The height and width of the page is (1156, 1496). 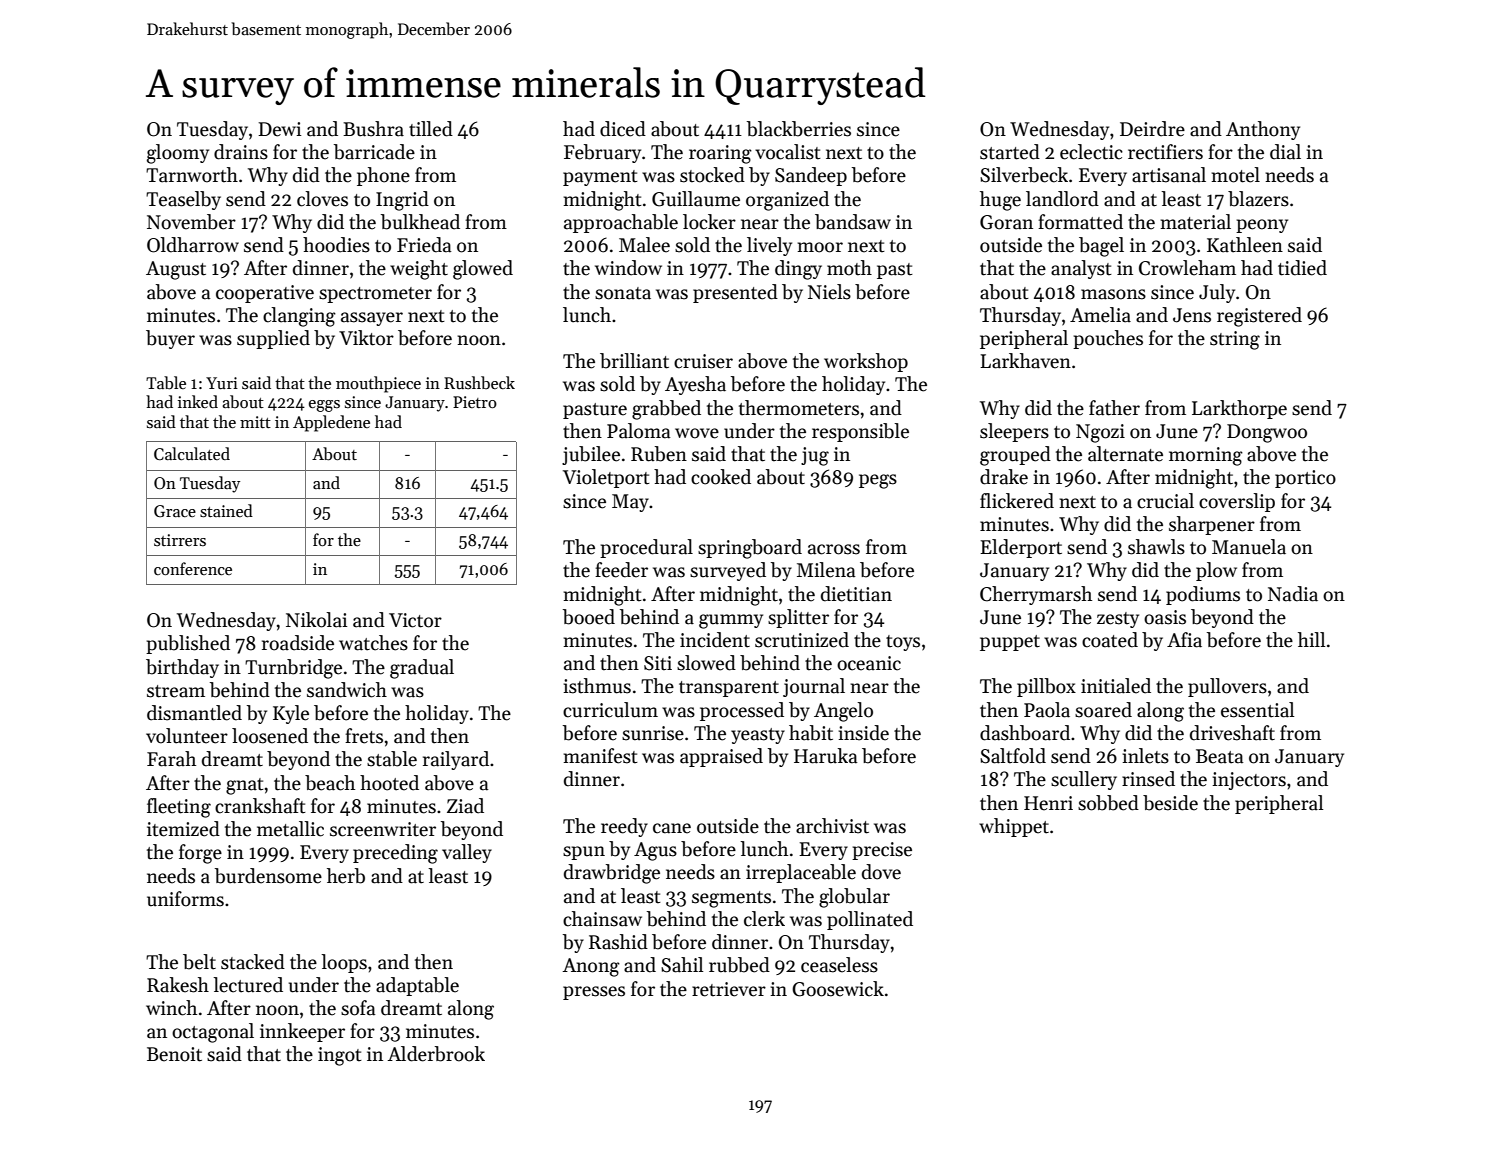 I want to click on Alderbrook, so click(x=436, y=1054).
